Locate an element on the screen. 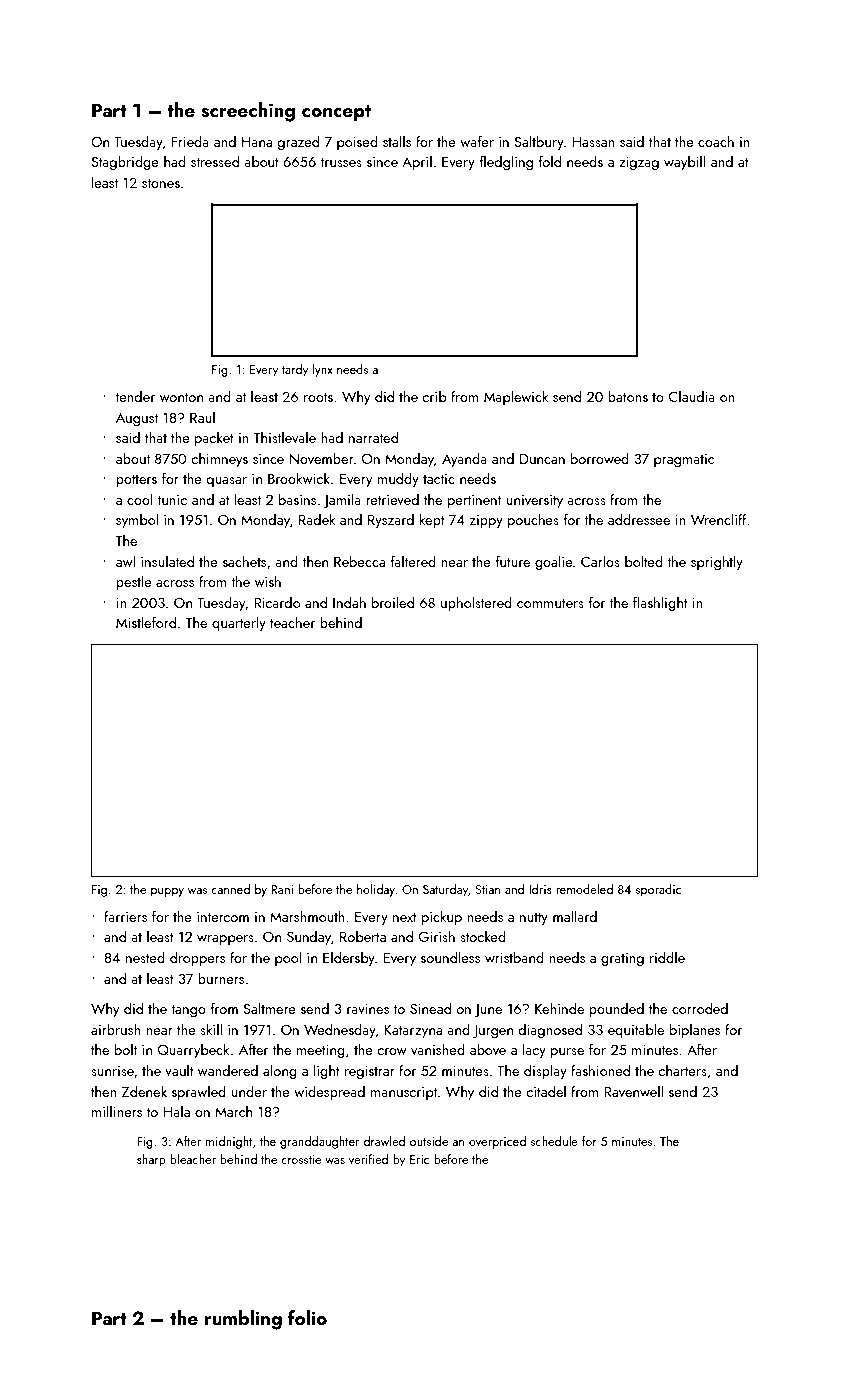 This screenshot has height=1400, width=849. Maplewick is located at coordinates (516, 397).
